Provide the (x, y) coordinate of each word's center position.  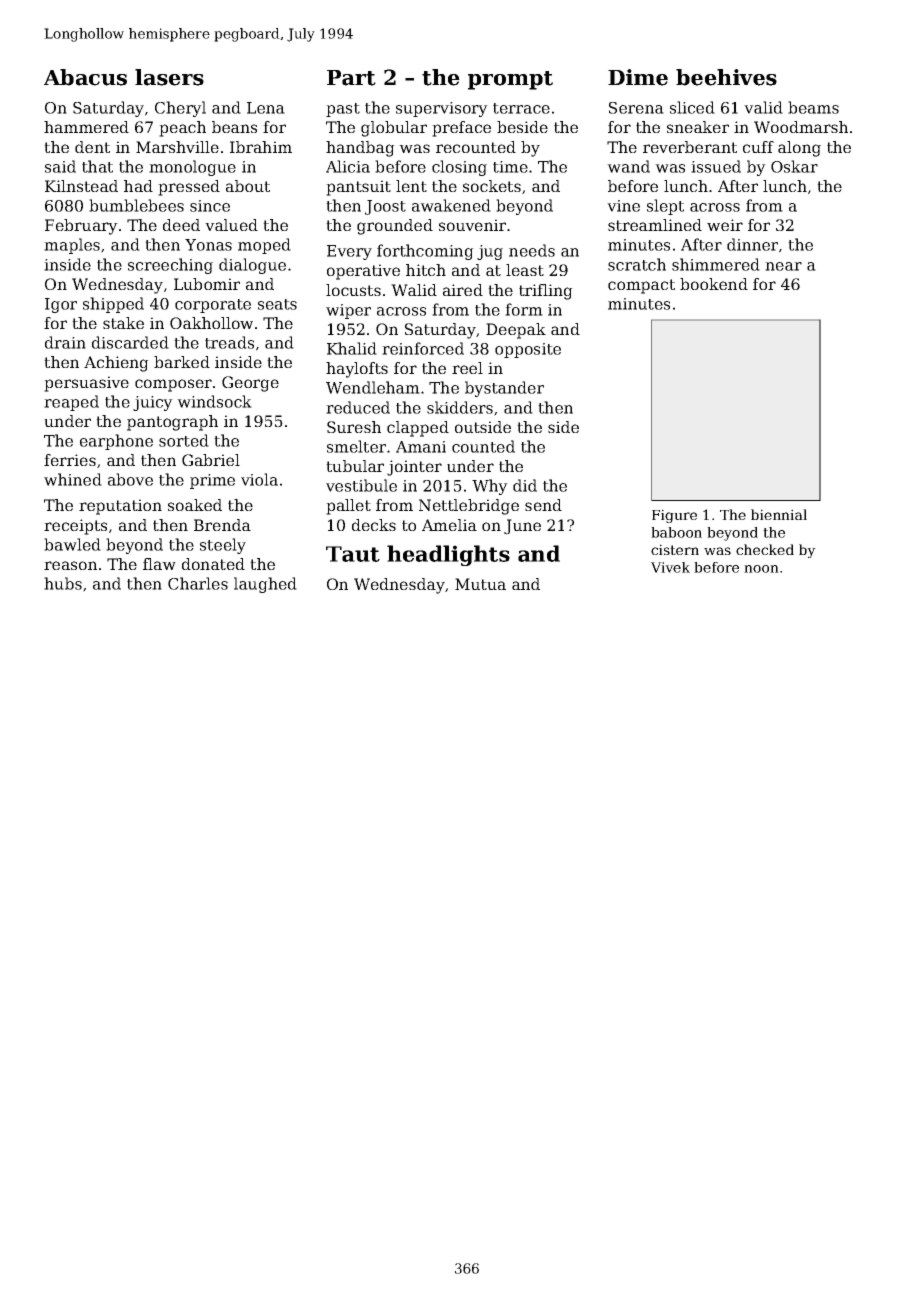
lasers (169, 77)
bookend (714, 284)
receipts (75, 527)
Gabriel (211, 460)
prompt (510, 80)
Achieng (116, 364)
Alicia (348, 166)
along (799, 149)
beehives (726, 77)
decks (374, 525)
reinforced (423, 348)
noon (761, 569)
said (60, 166)
